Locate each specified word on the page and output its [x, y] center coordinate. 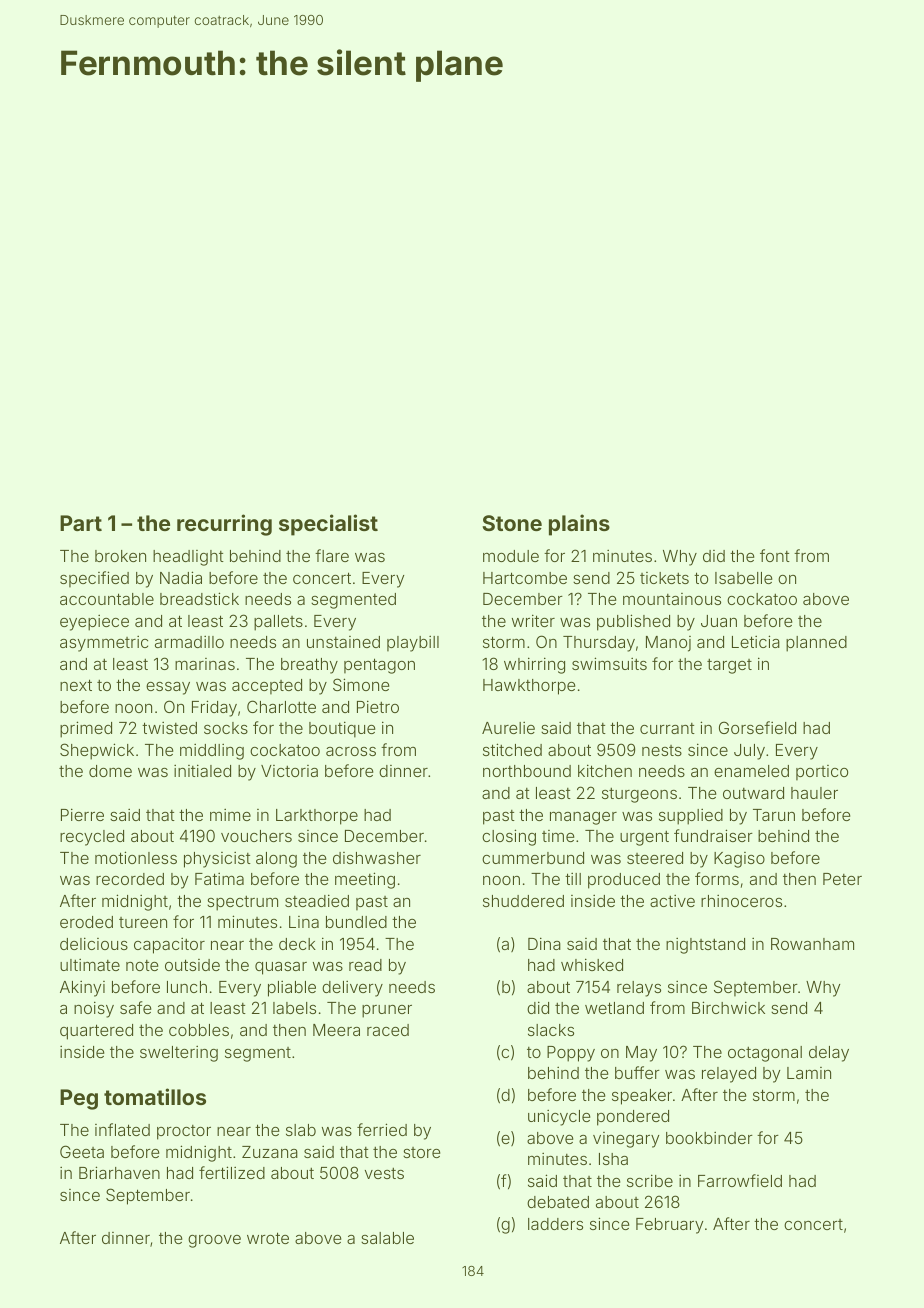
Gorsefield [757, 727]
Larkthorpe [317, 817]
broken [120, 556]
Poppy [571, 1054]
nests [662, 750]
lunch [187, 987]
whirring [534, 665]
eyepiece [94, 623]
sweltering [179, 1054]
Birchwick [728, 1007]
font [775, 555]
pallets [278, 623]
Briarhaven [119, 1172]
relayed [729, 1075]
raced [388, 1030]
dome [110, 771]
